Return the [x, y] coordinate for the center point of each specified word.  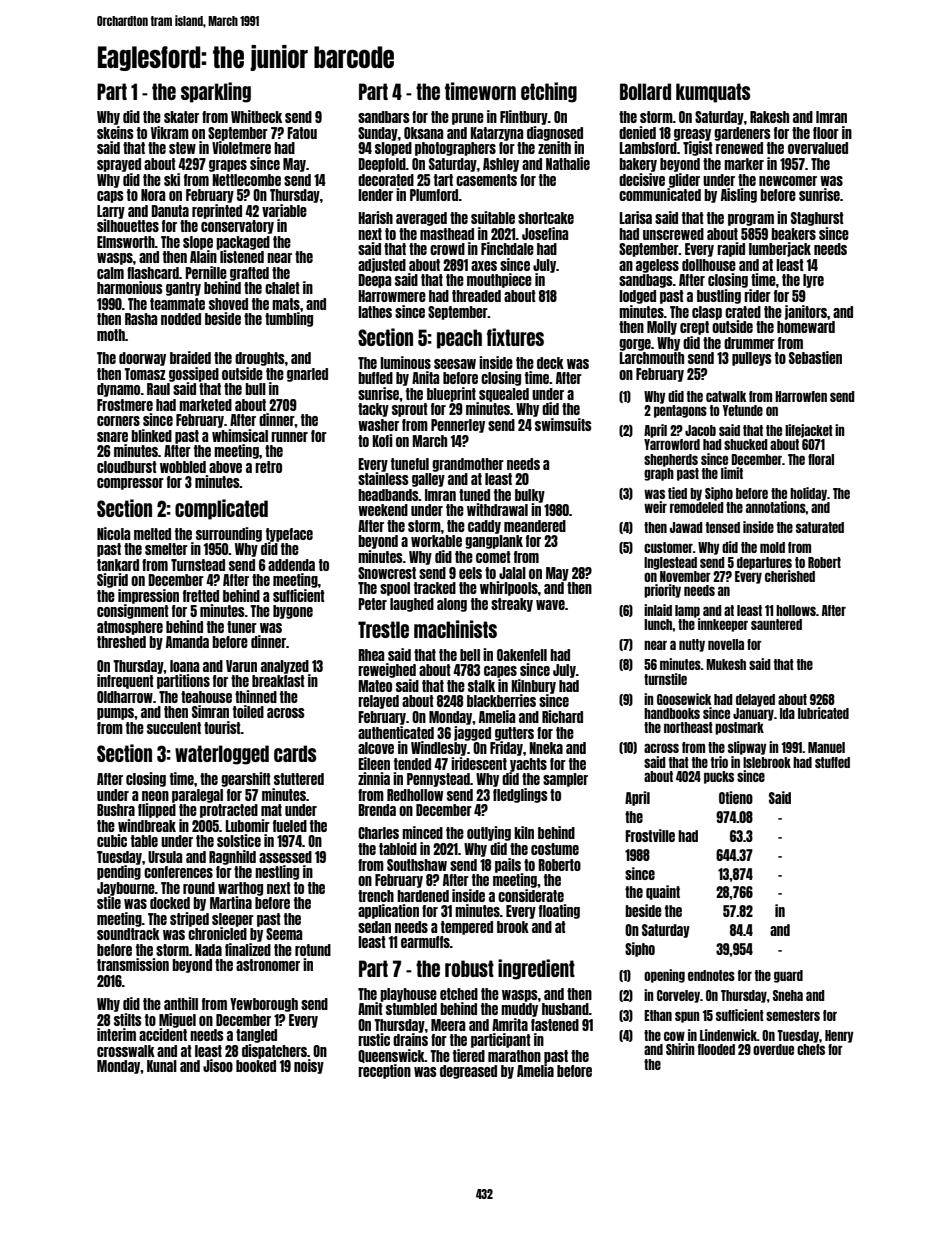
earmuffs [425, 942]
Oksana [423, 133]
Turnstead [198, 565]
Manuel [826, 747]
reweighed [387, 670]
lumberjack [780, 249]
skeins [115, 132]
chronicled [217, 933]
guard [788, 976]
